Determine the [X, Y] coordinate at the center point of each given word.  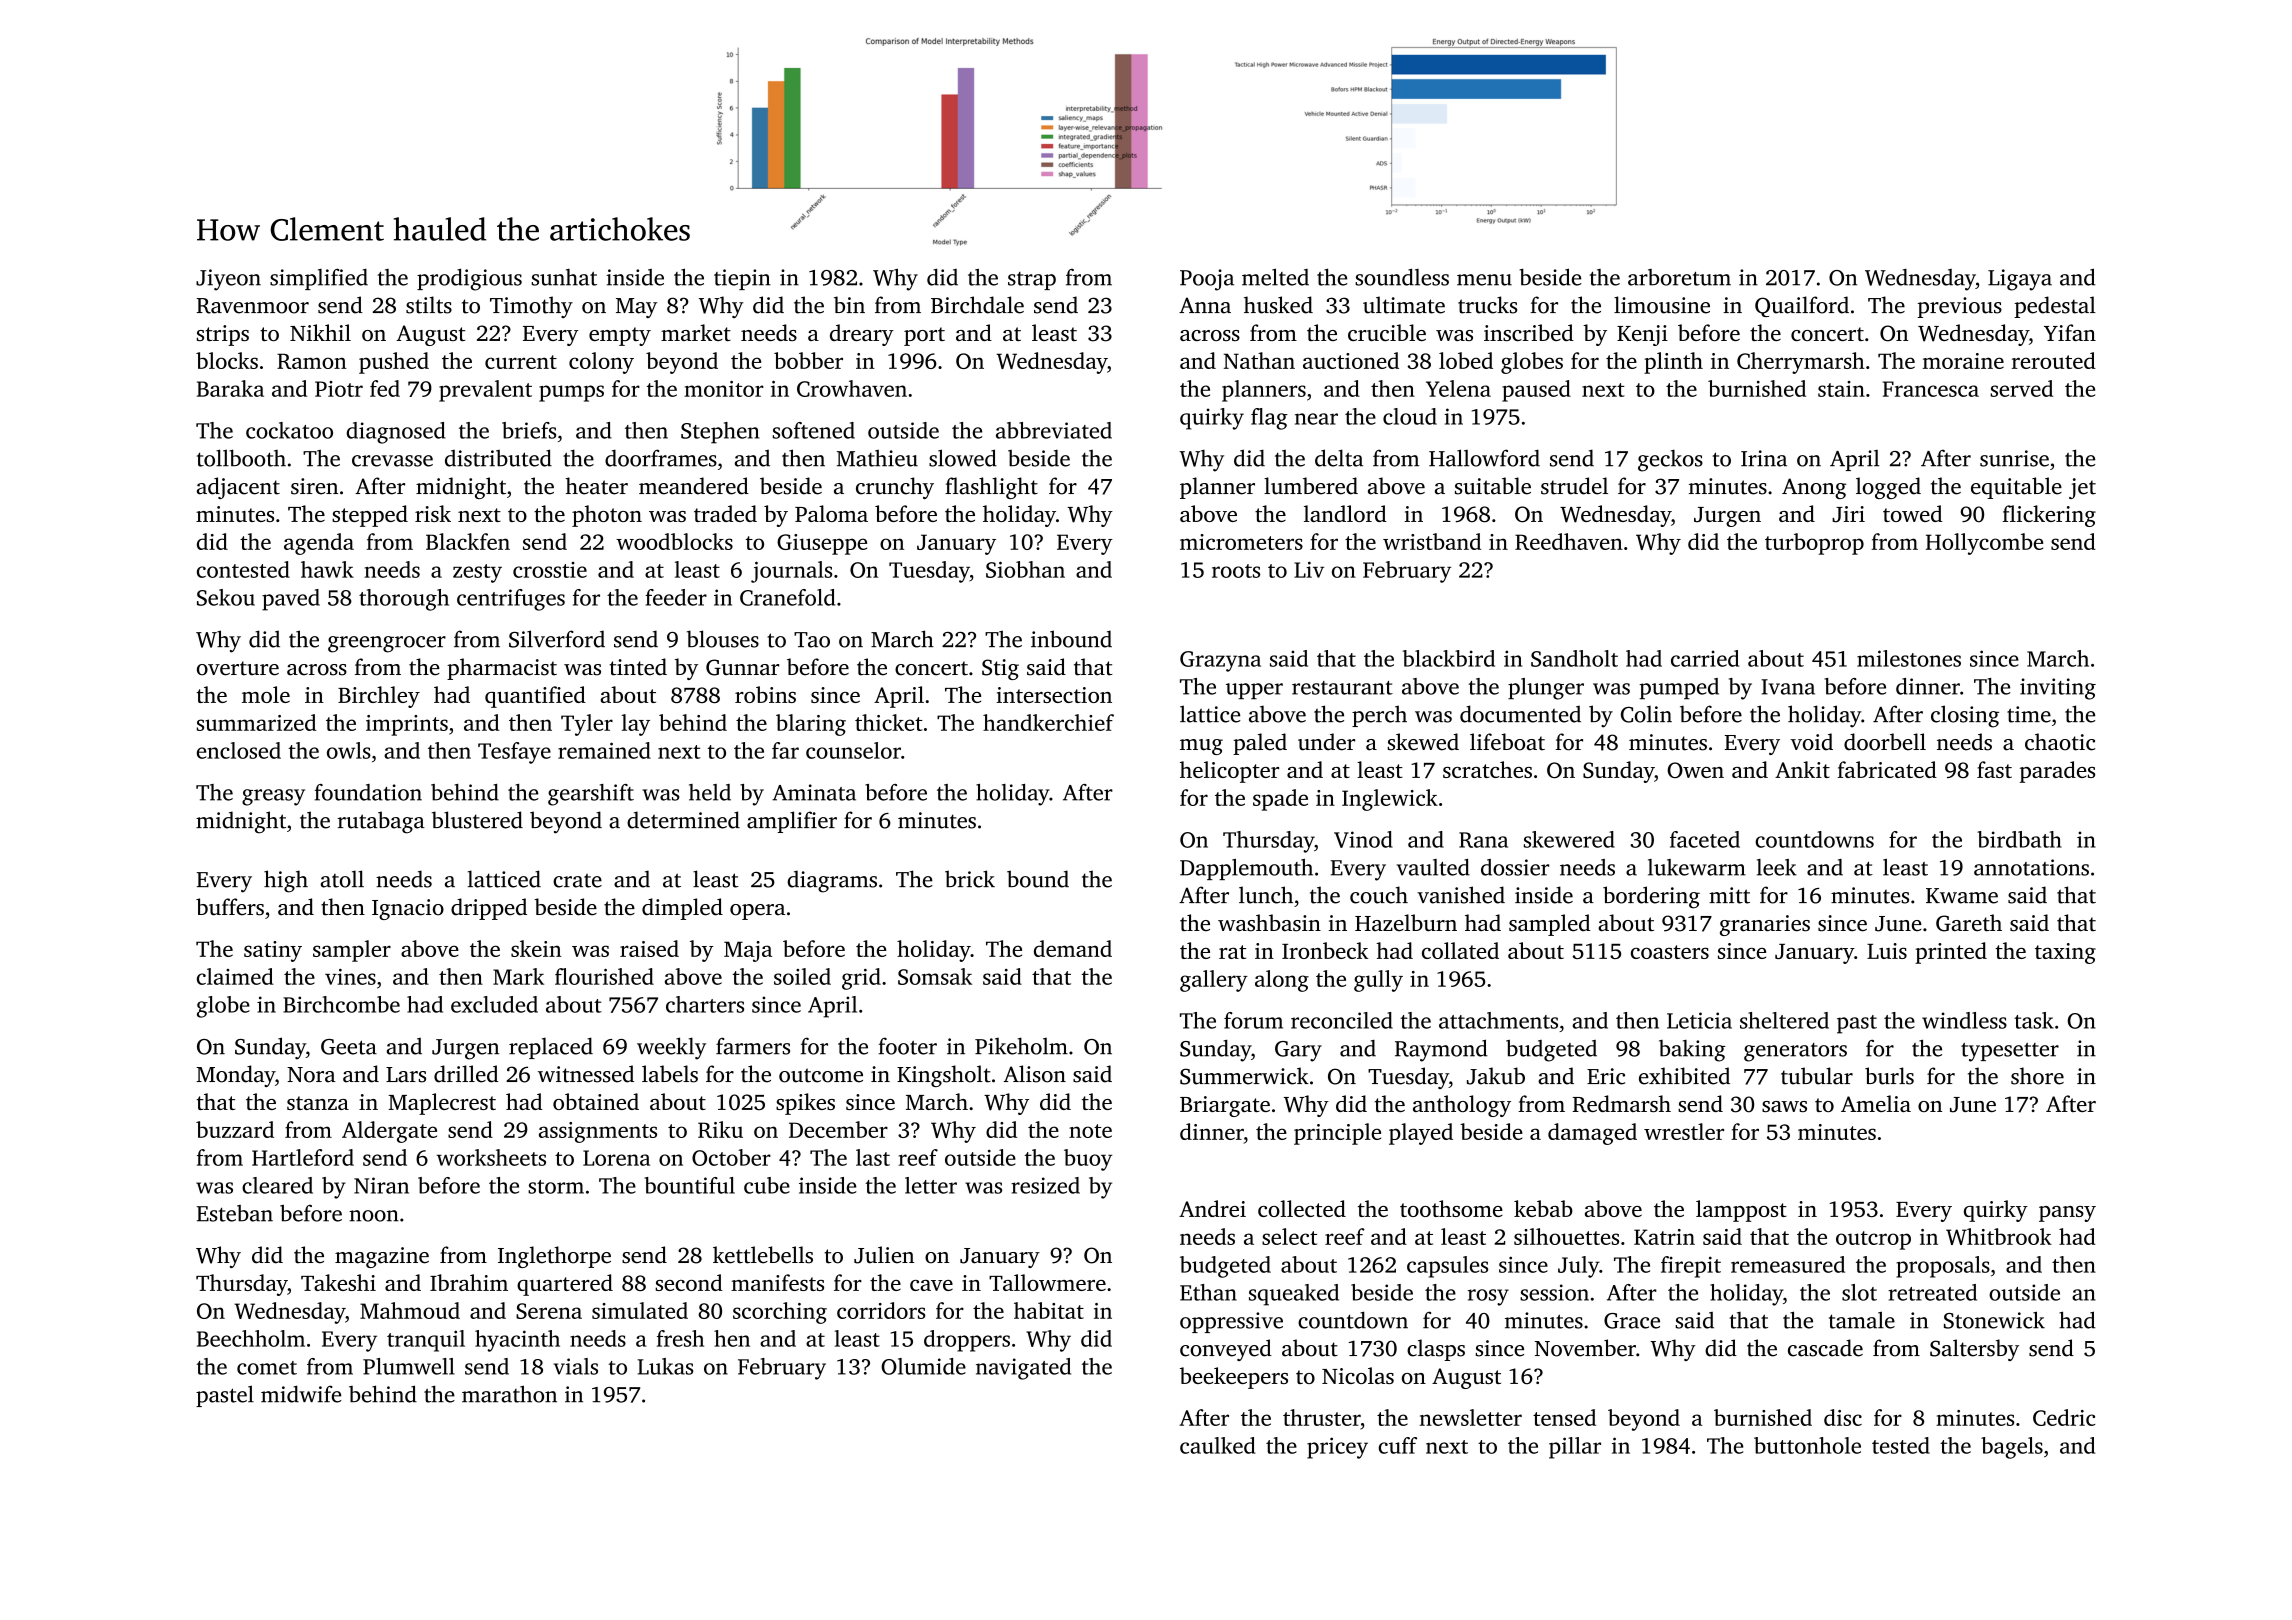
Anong [1814, 488]
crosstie [550, 570]
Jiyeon [228, 280]
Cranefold [787, 597]
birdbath [2019, 839]
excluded [494, 1004]
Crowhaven [852, 388]
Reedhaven [1569, 541]
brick [970, 879]
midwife [301, 1394]
